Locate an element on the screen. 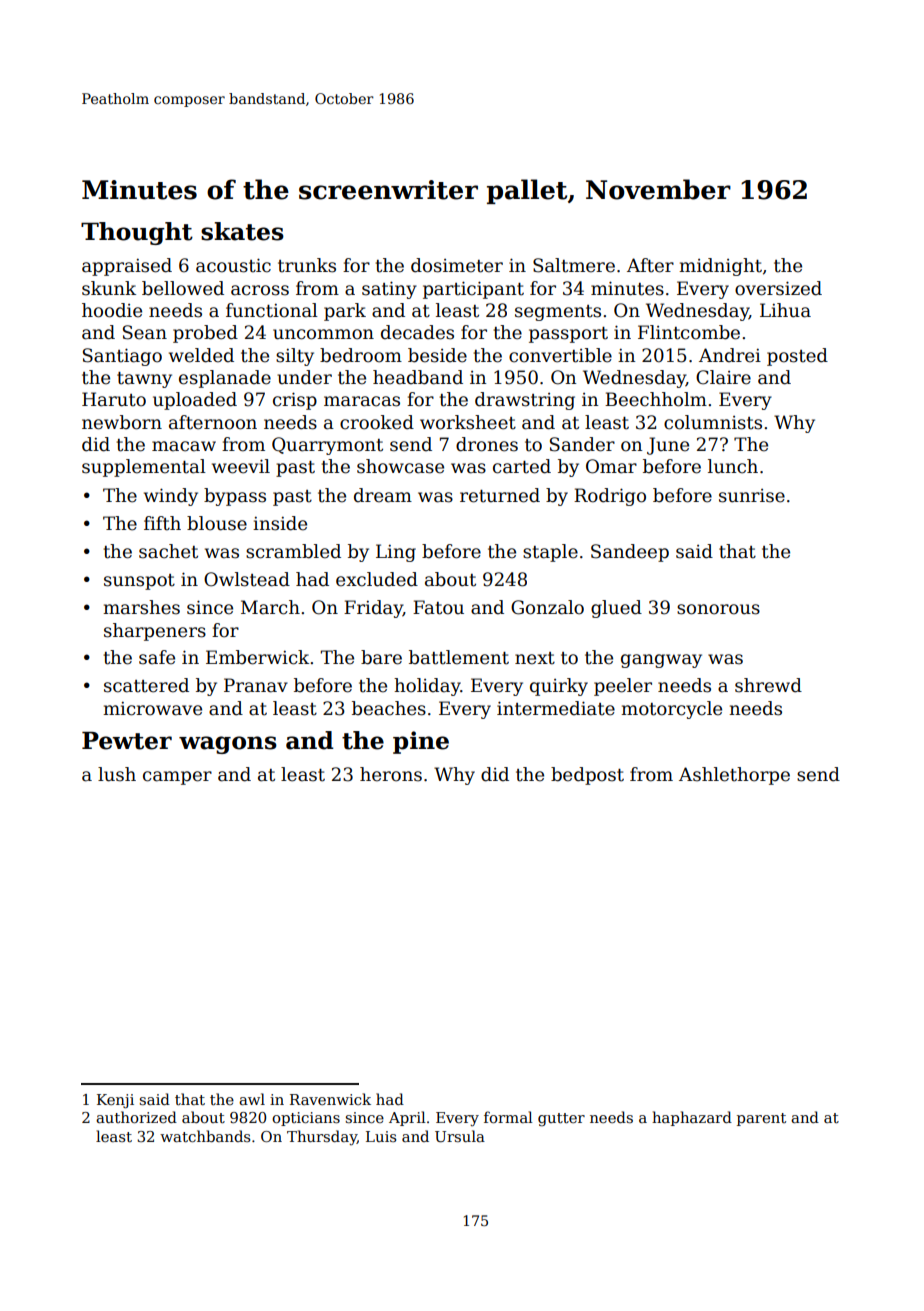  skates is located at coordinates (242, 231).
